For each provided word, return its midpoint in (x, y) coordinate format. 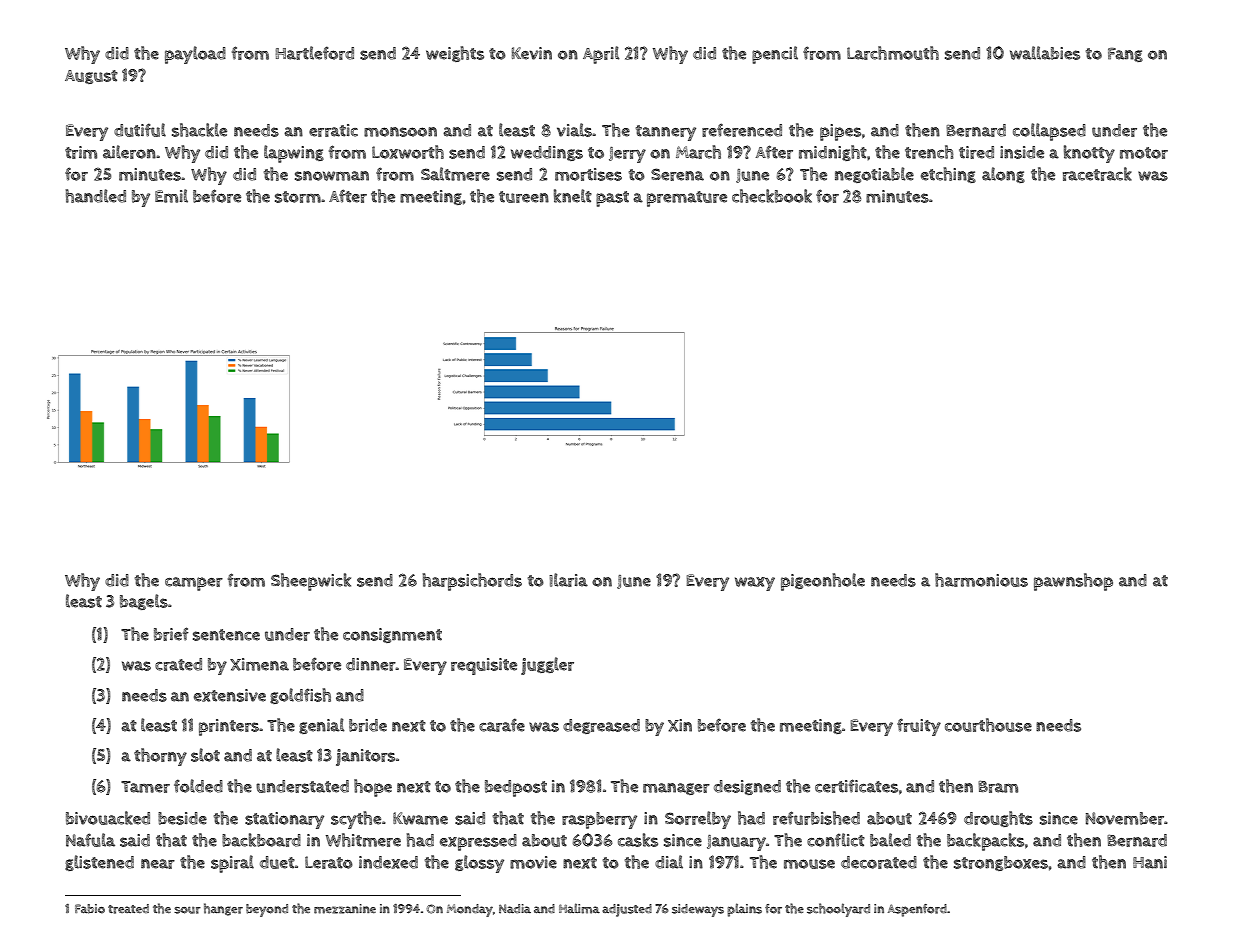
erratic (333, 130)
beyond (267, 910)
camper (194, 584)
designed (747, 787)
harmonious (981, 580)
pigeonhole (823, 582)
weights (455, 54)
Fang (1125, 55)
